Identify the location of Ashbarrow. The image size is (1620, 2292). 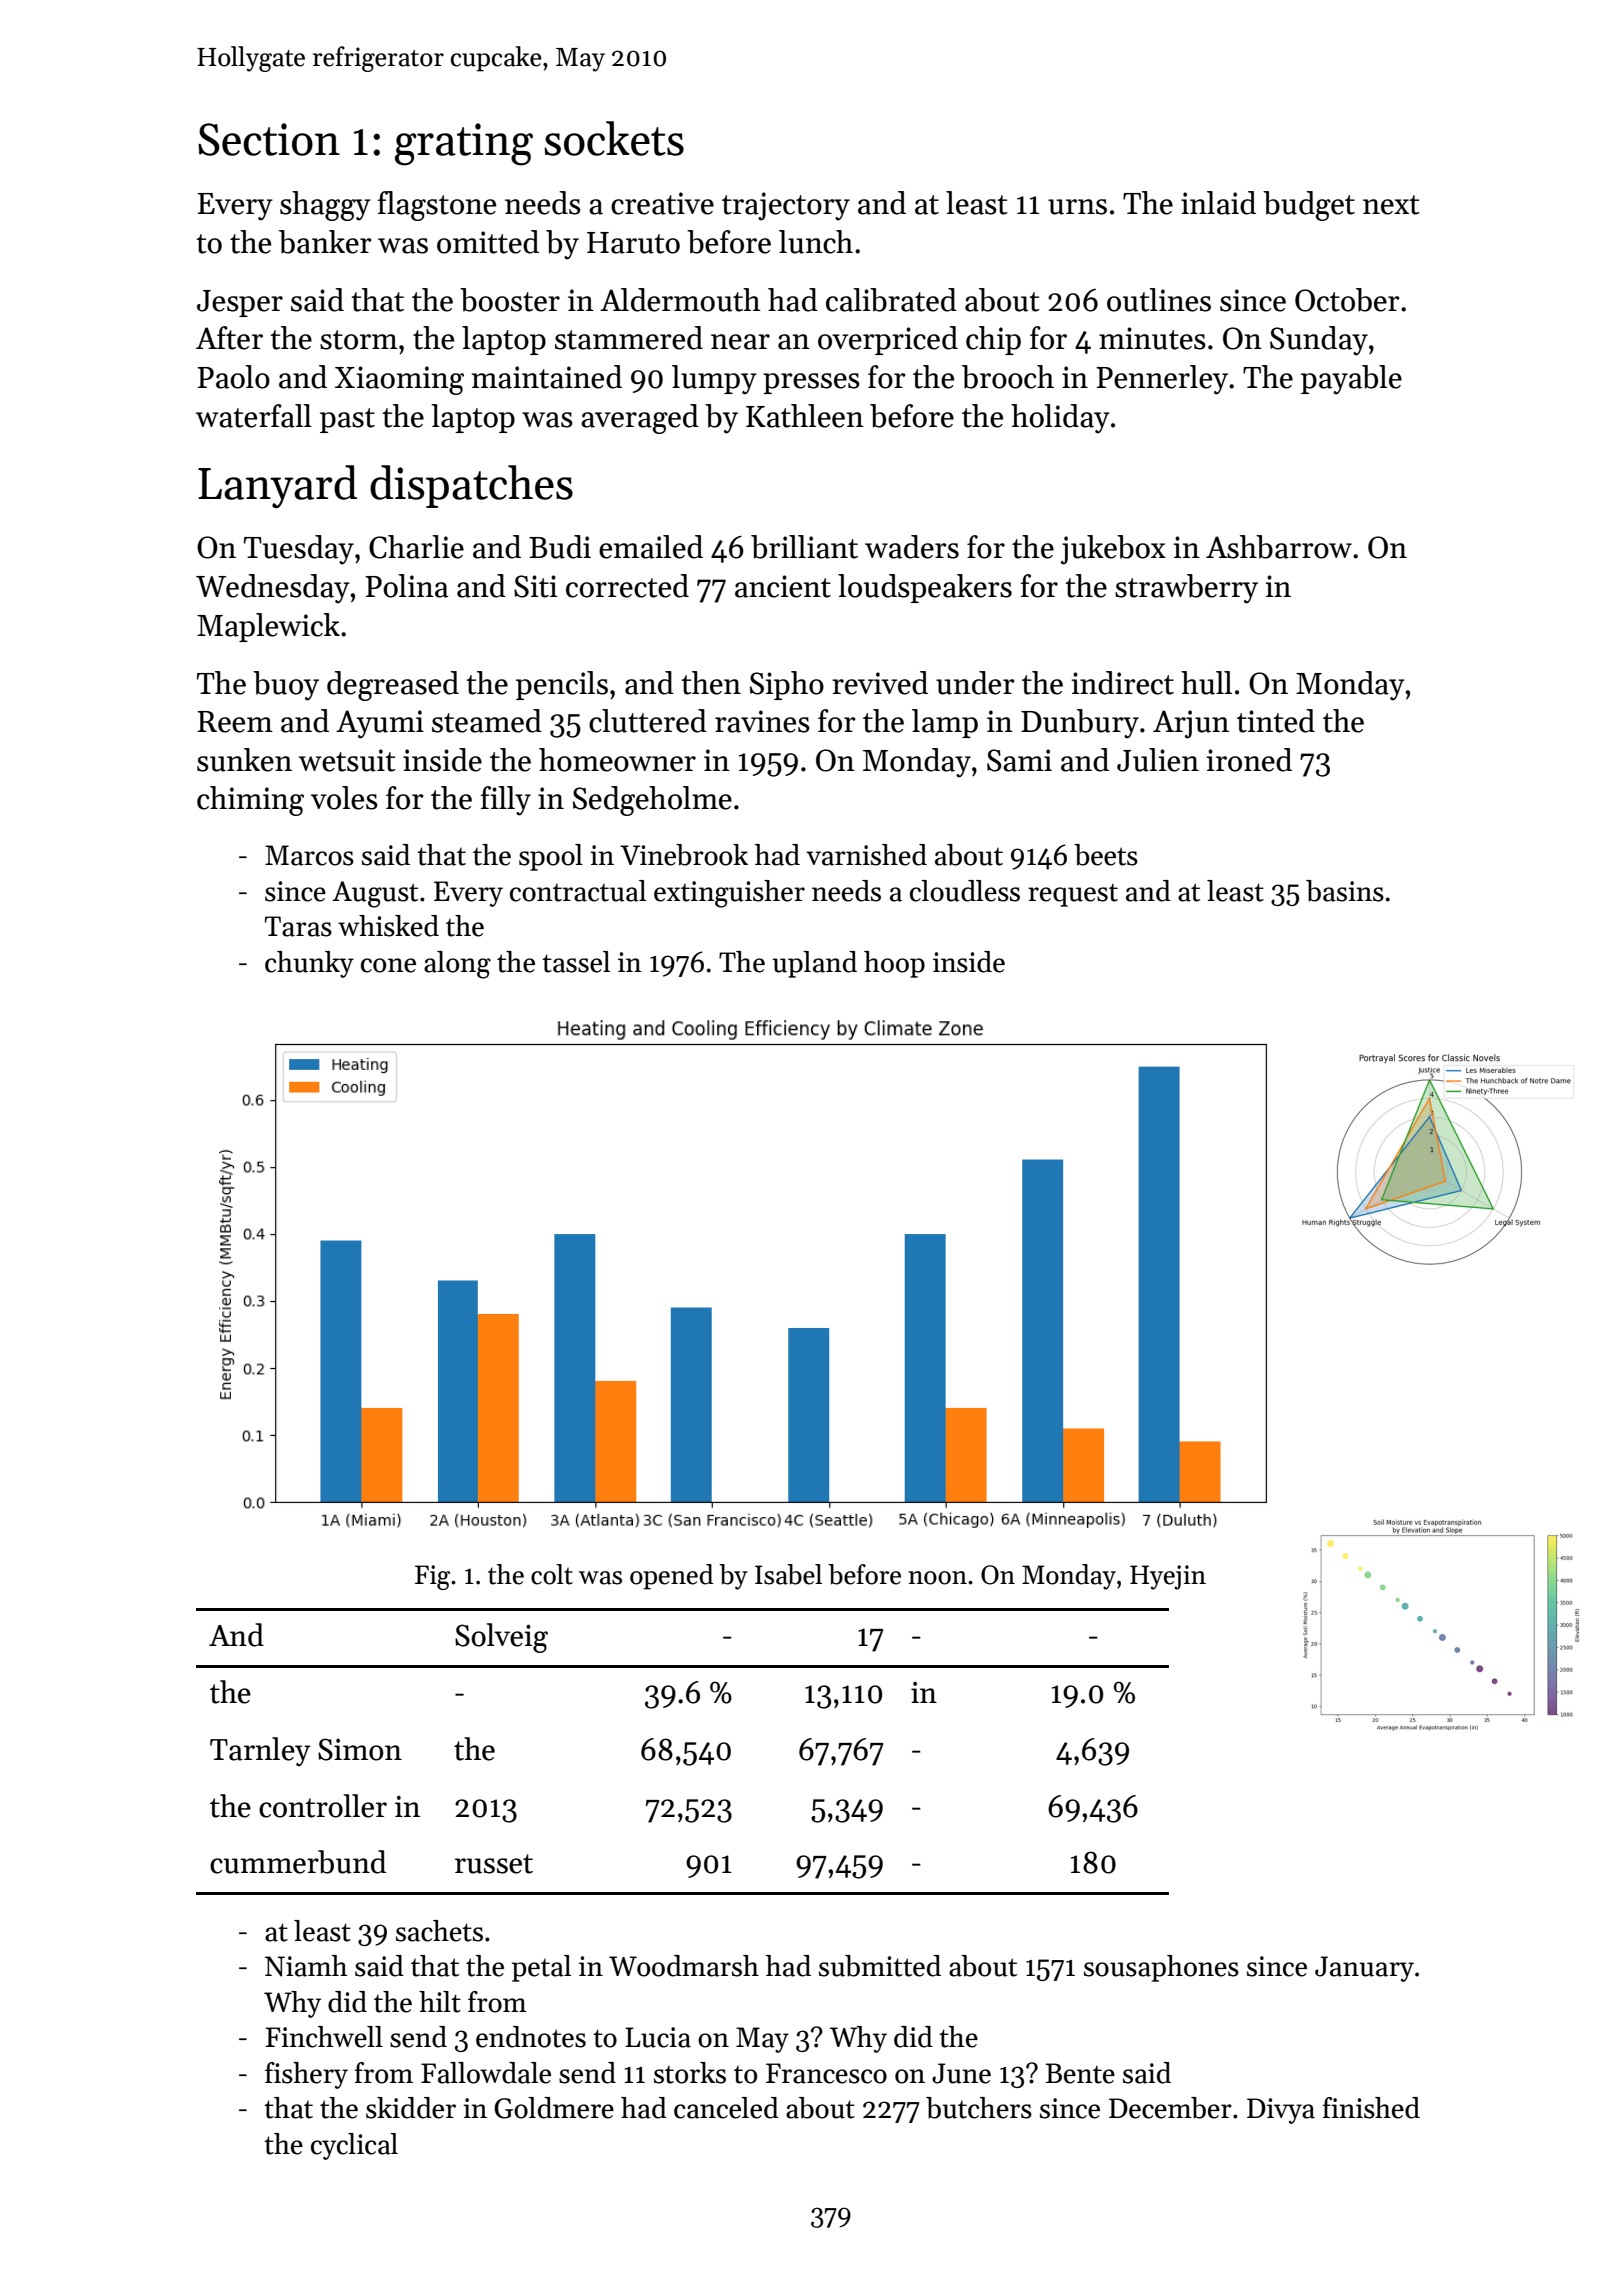
(1279, 547).
